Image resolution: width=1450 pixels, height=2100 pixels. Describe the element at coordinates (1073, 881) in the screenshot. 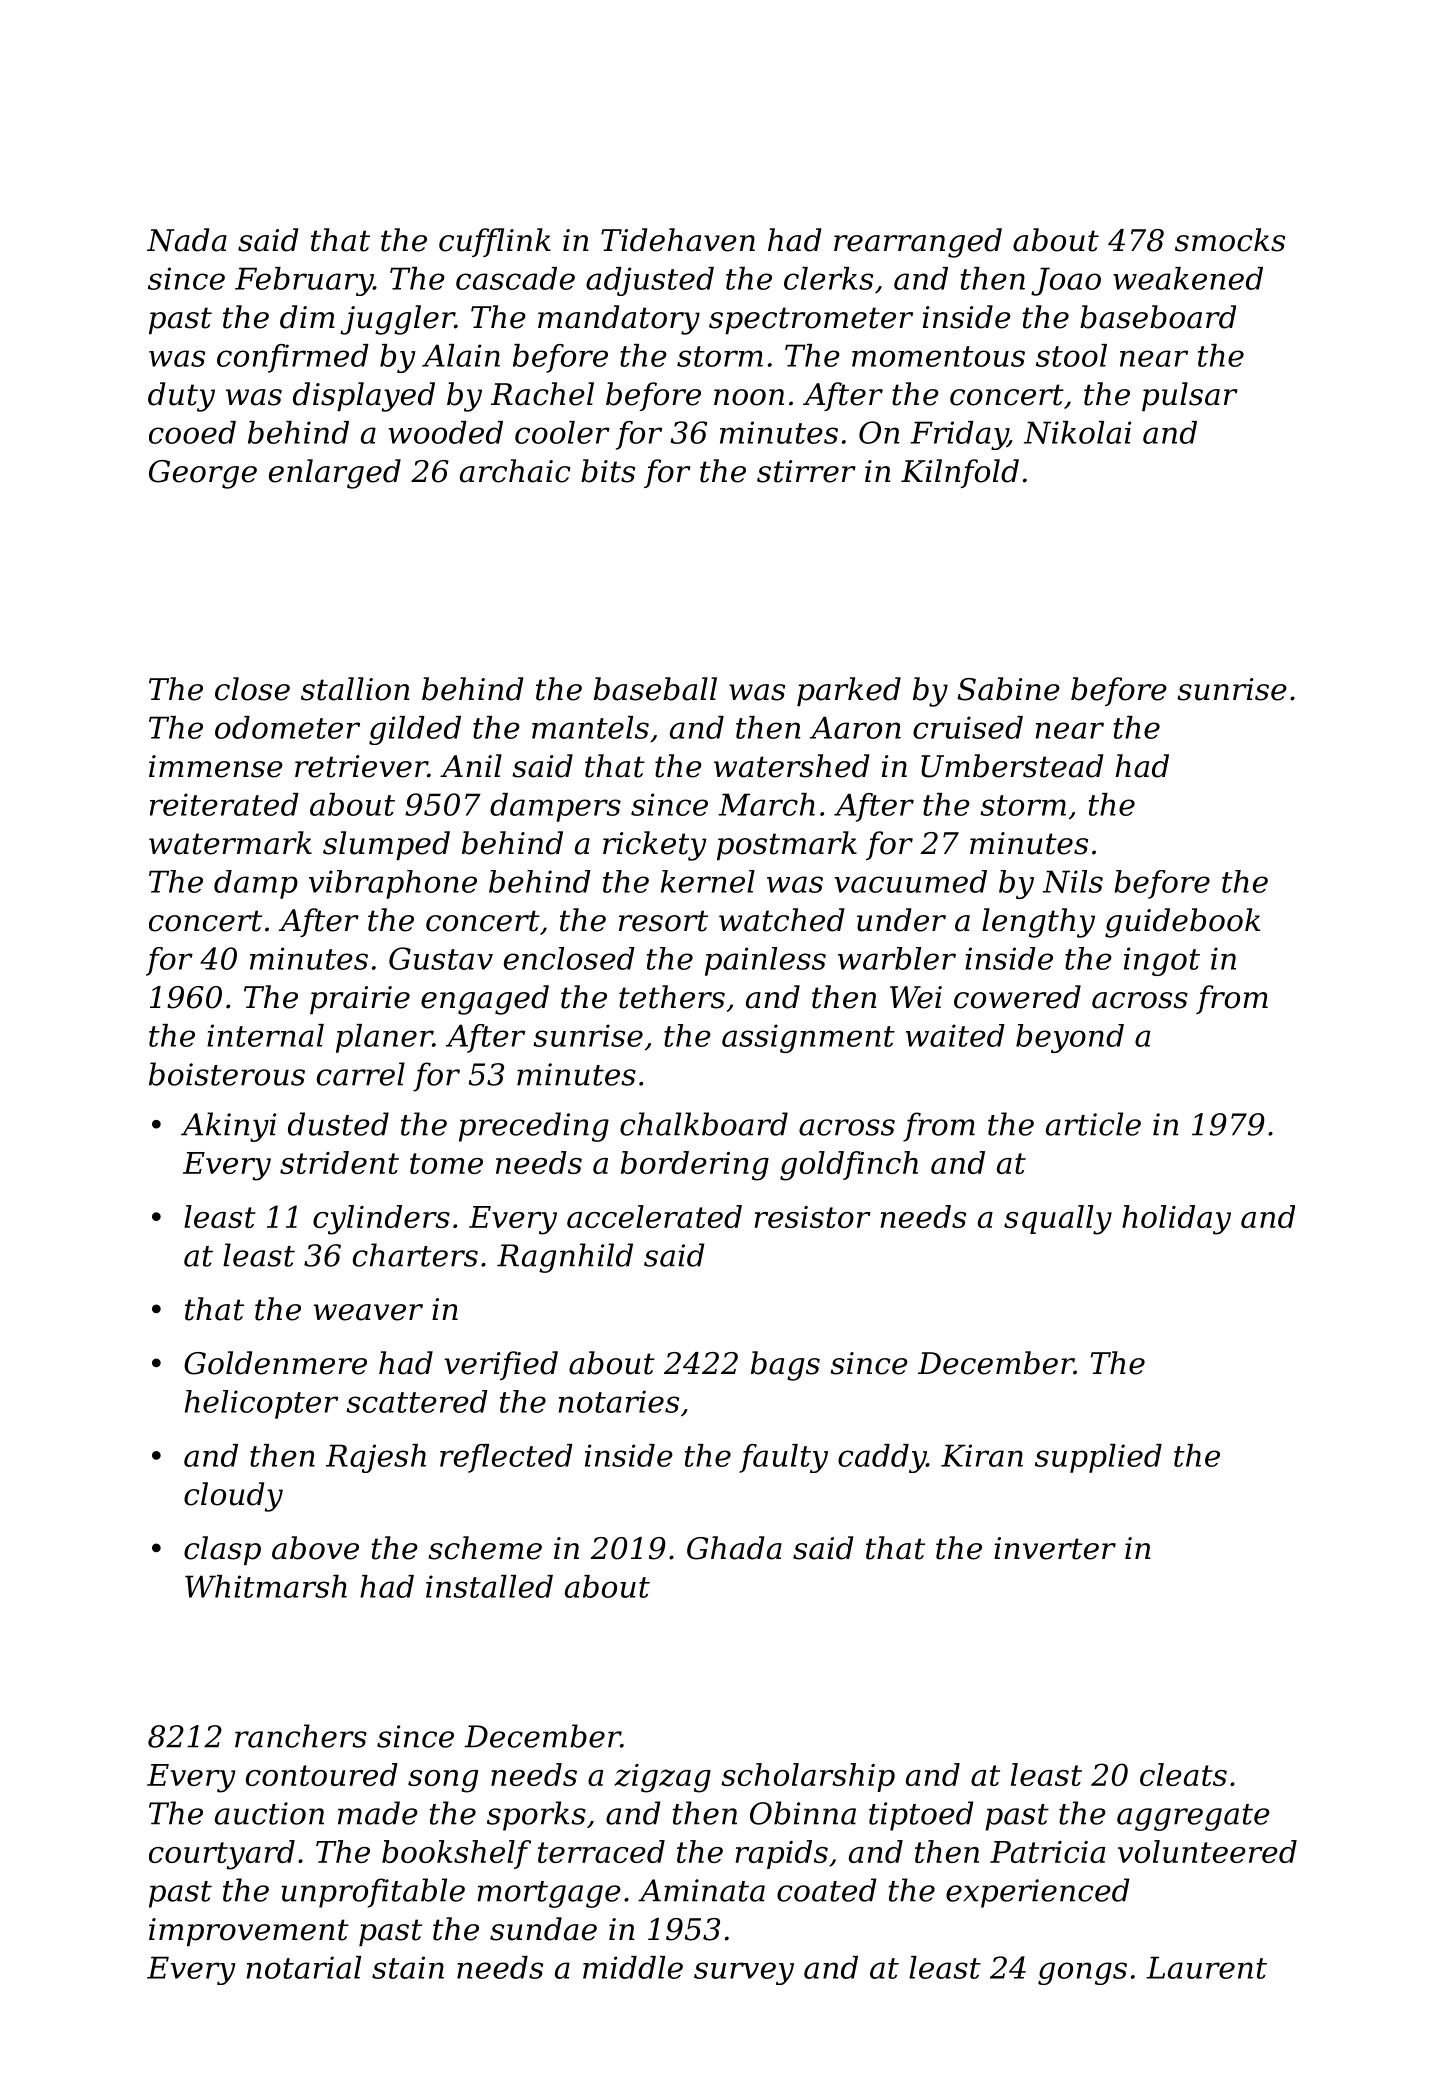

I see `Nils` at that location.
